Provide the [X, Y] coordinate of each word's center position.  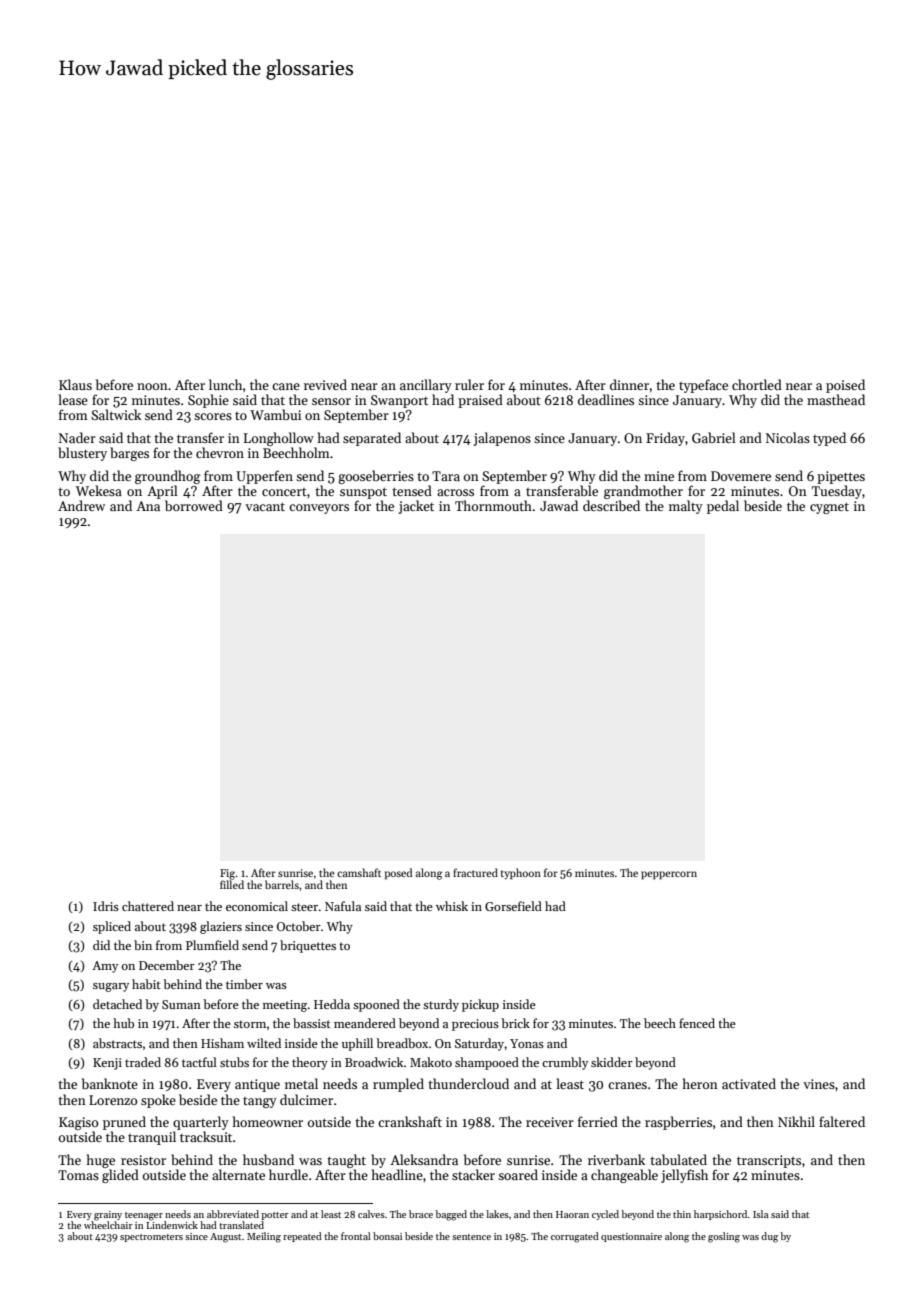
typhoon [521, 874]
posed [398, 874]
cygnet [829, 508]
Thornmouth [493, 505]
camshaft [359, 872]
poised [845, 386]
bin [143, 945]
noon [152, 386]
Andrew [81, 505]
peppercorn [669, 875]
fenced [697, 1023]
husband [268, 1159]
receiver [550, 1122]
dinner [629, 384]
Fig [227, 874]
